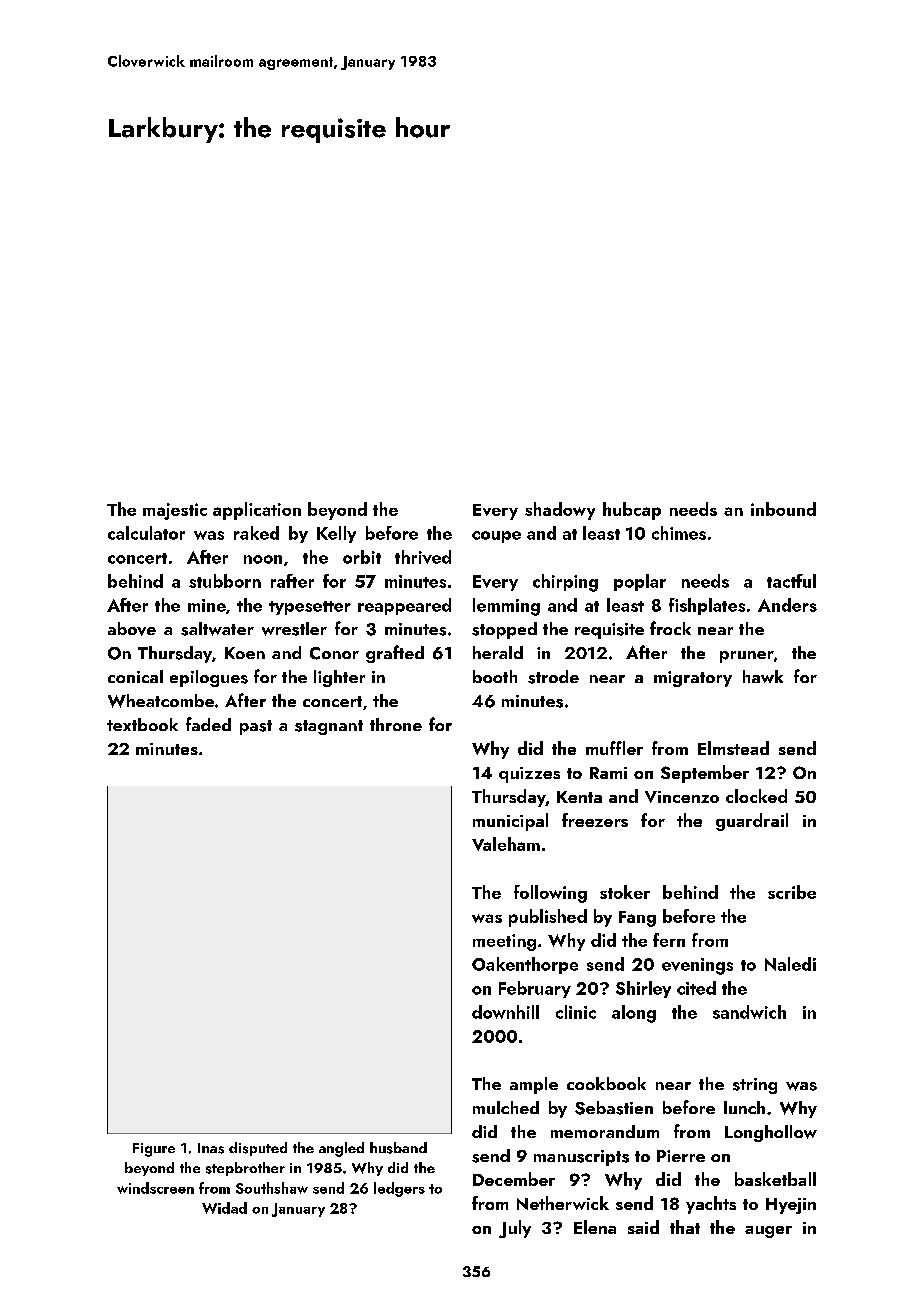  Describe the element at coordinates (175, 511) in the screenshot. I see `majestic` at that location.
